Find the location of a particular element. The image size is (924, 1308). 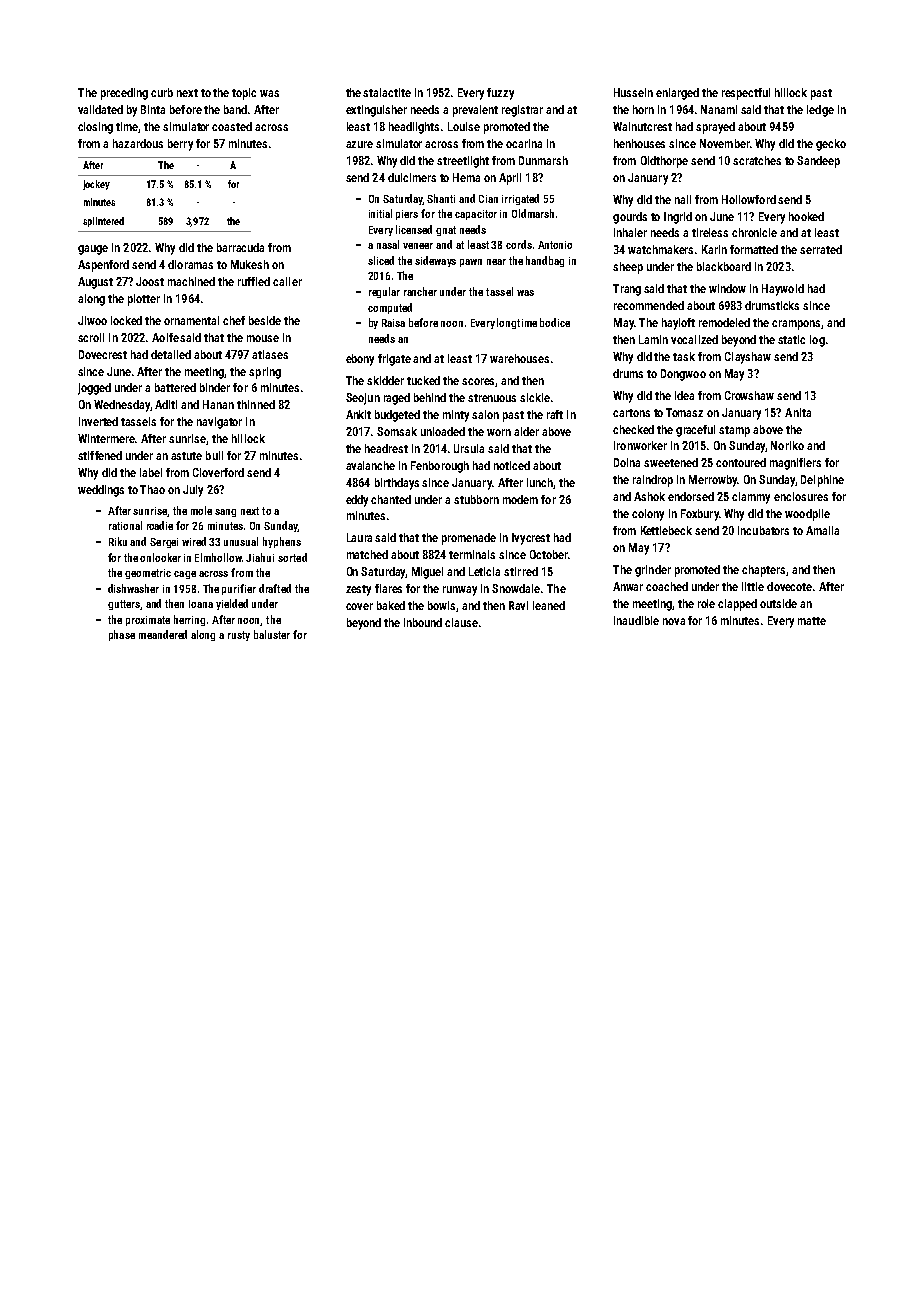

curb is located at coordinates (162, 92).
